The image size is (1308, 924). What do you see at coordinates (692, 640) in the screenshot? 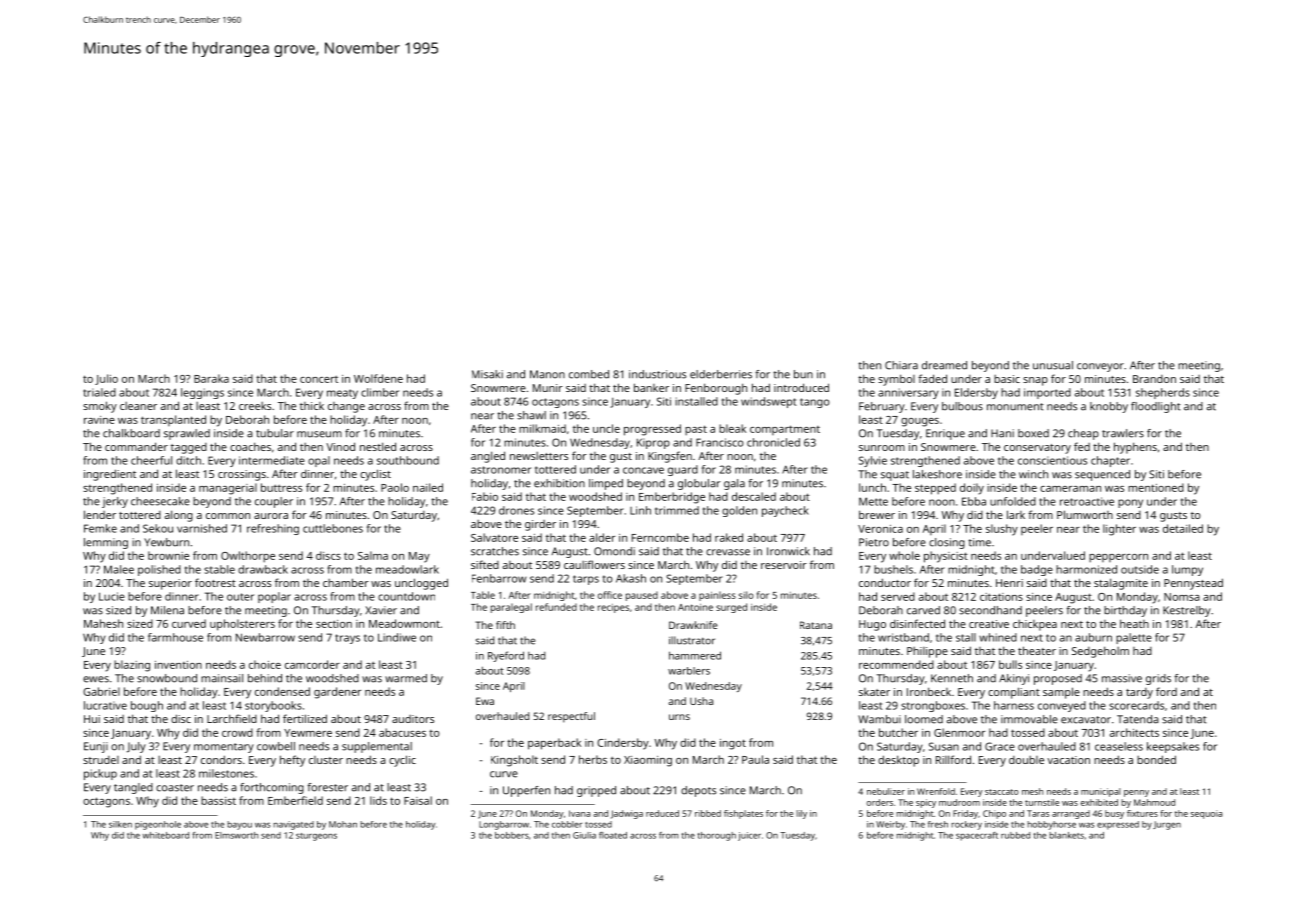
I see `illustrator` at bounding box center [692, 640].
